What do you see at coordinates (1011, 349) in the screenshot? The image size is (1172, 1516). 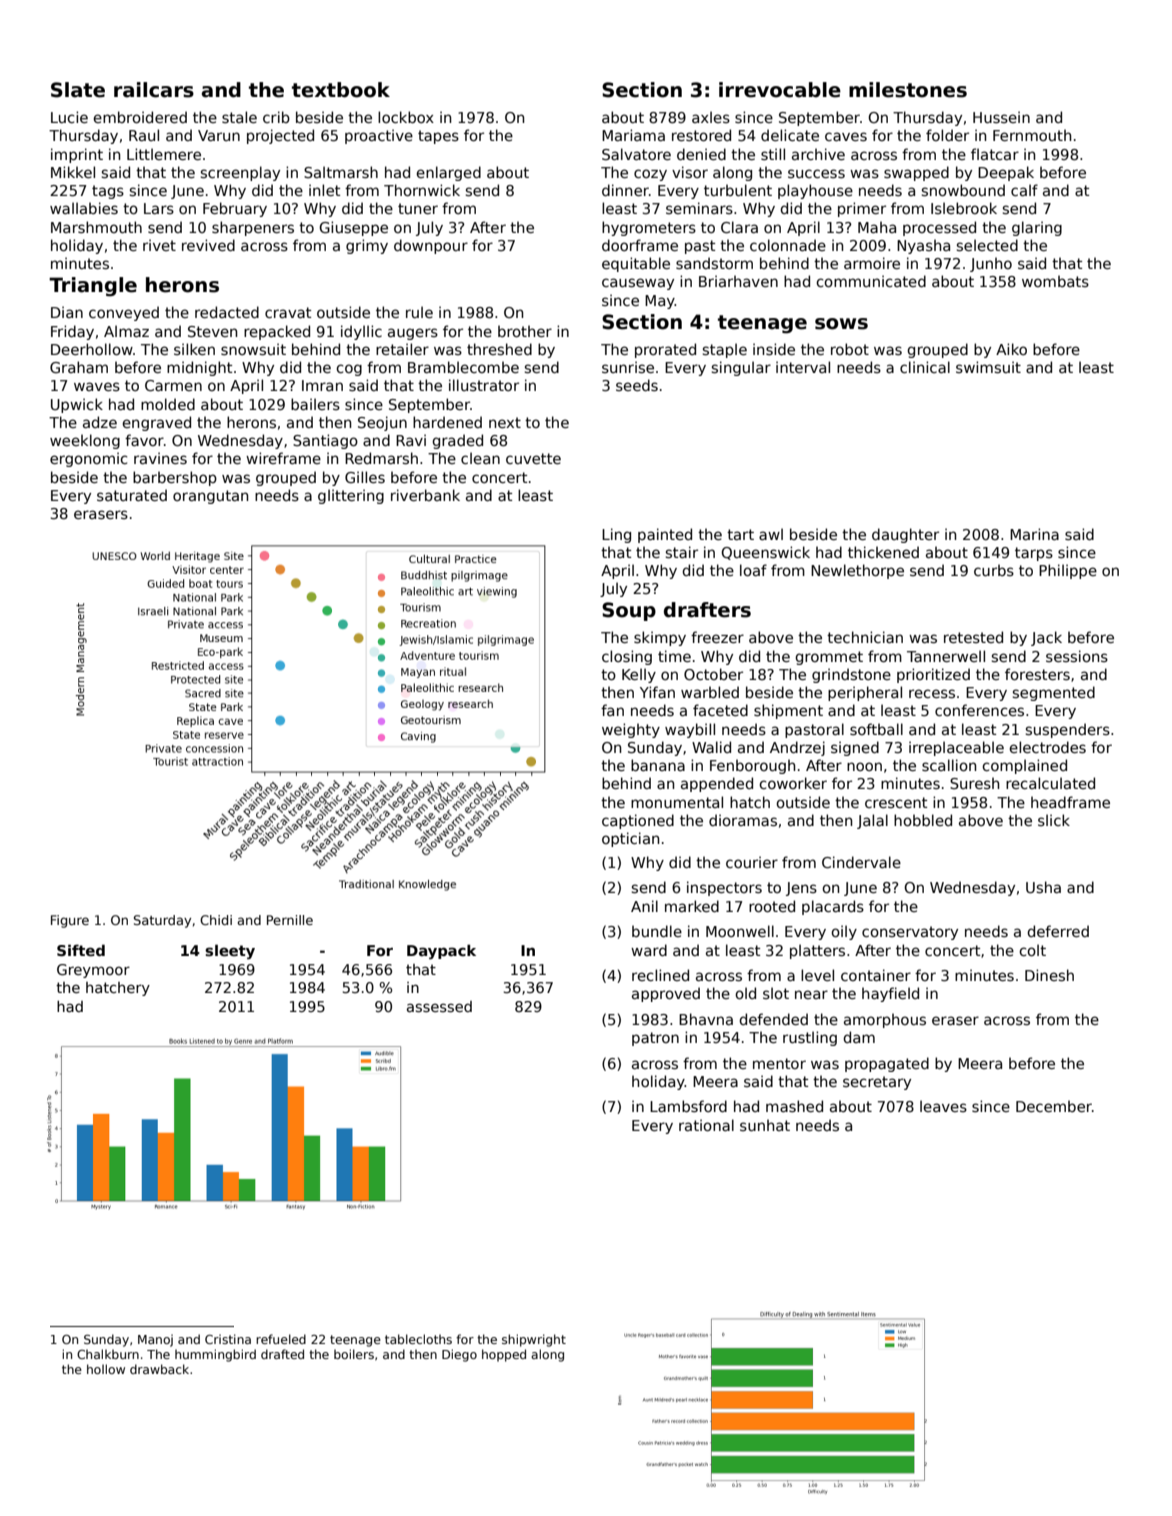 I see `Aiko` at bounding box center [1011, 349].
